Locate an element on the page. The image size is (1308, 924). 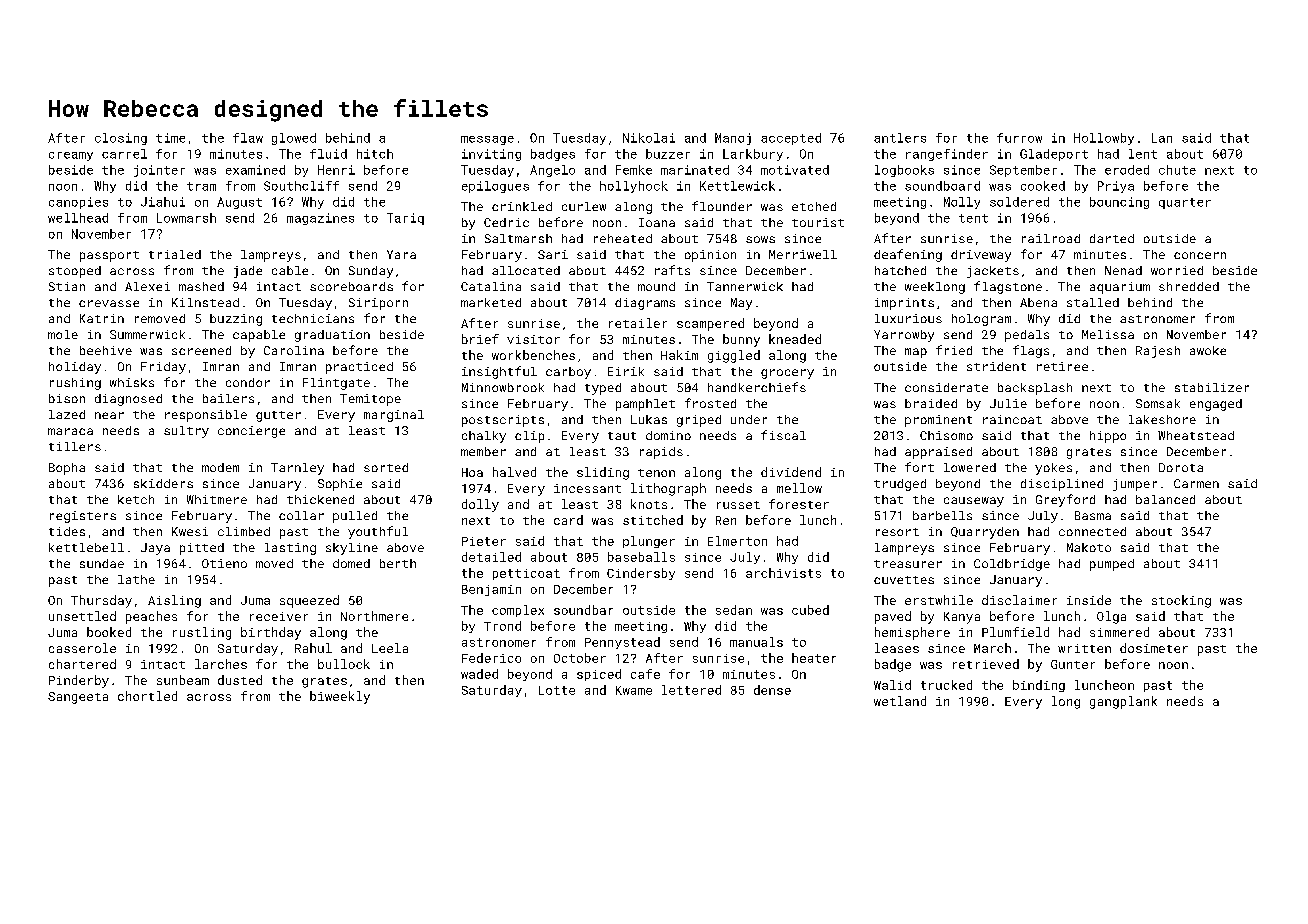
glowed is located at coordinates (294, 139).
